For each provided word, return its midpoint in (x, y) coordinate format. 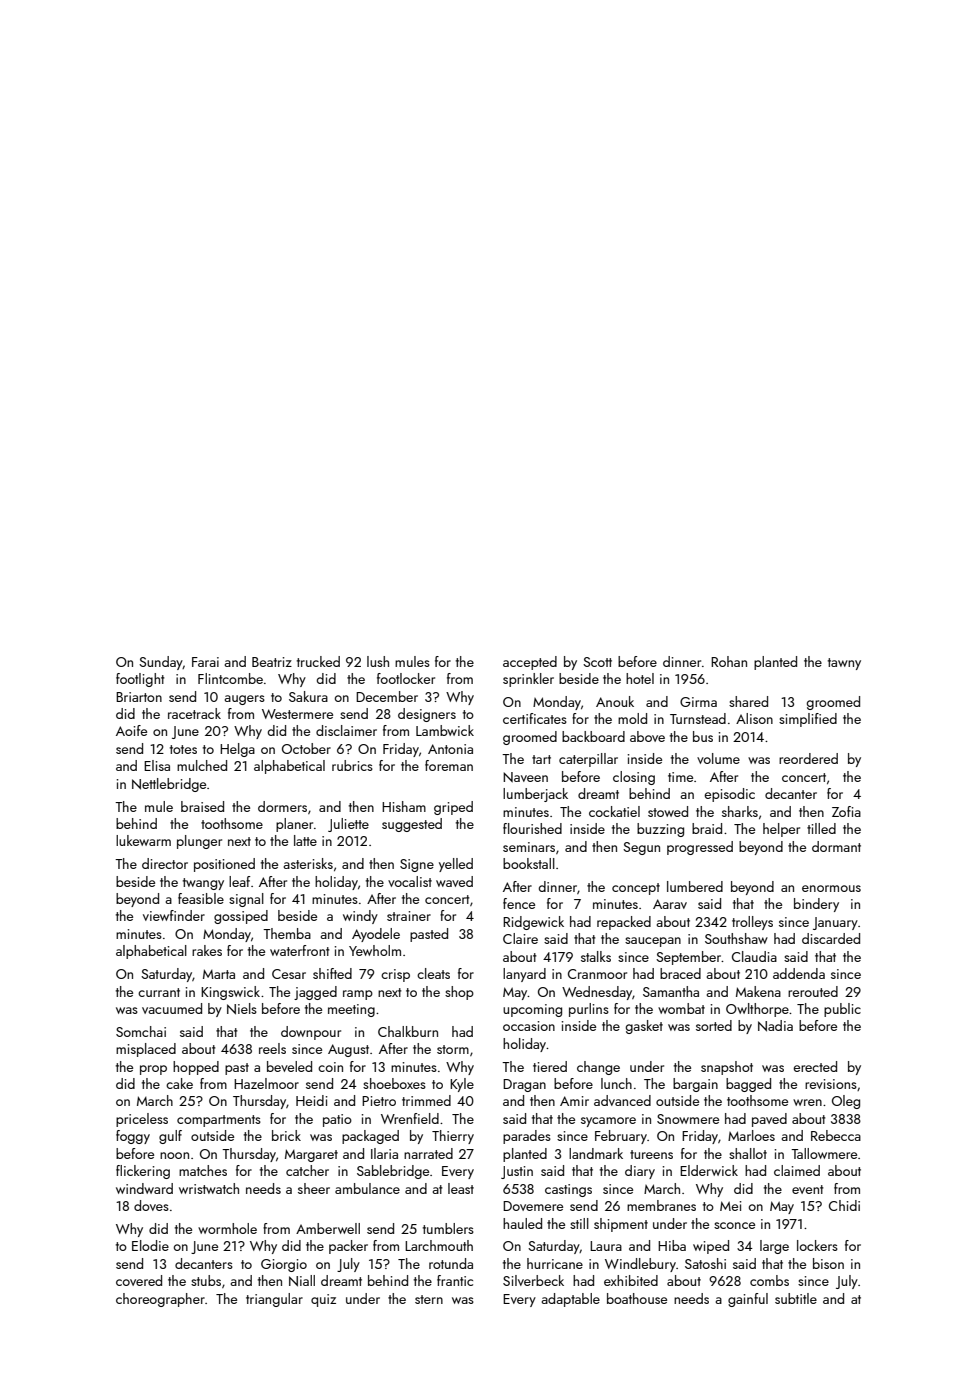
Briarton (139, 697)
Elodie (150, 1245)
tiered (550, 1066)
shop (459, 993)
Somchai (141, 1031)
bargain (695, 1085)
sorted (714, 1025)
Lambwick (445, 730)
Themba (287, 933)
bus (703, 736)
